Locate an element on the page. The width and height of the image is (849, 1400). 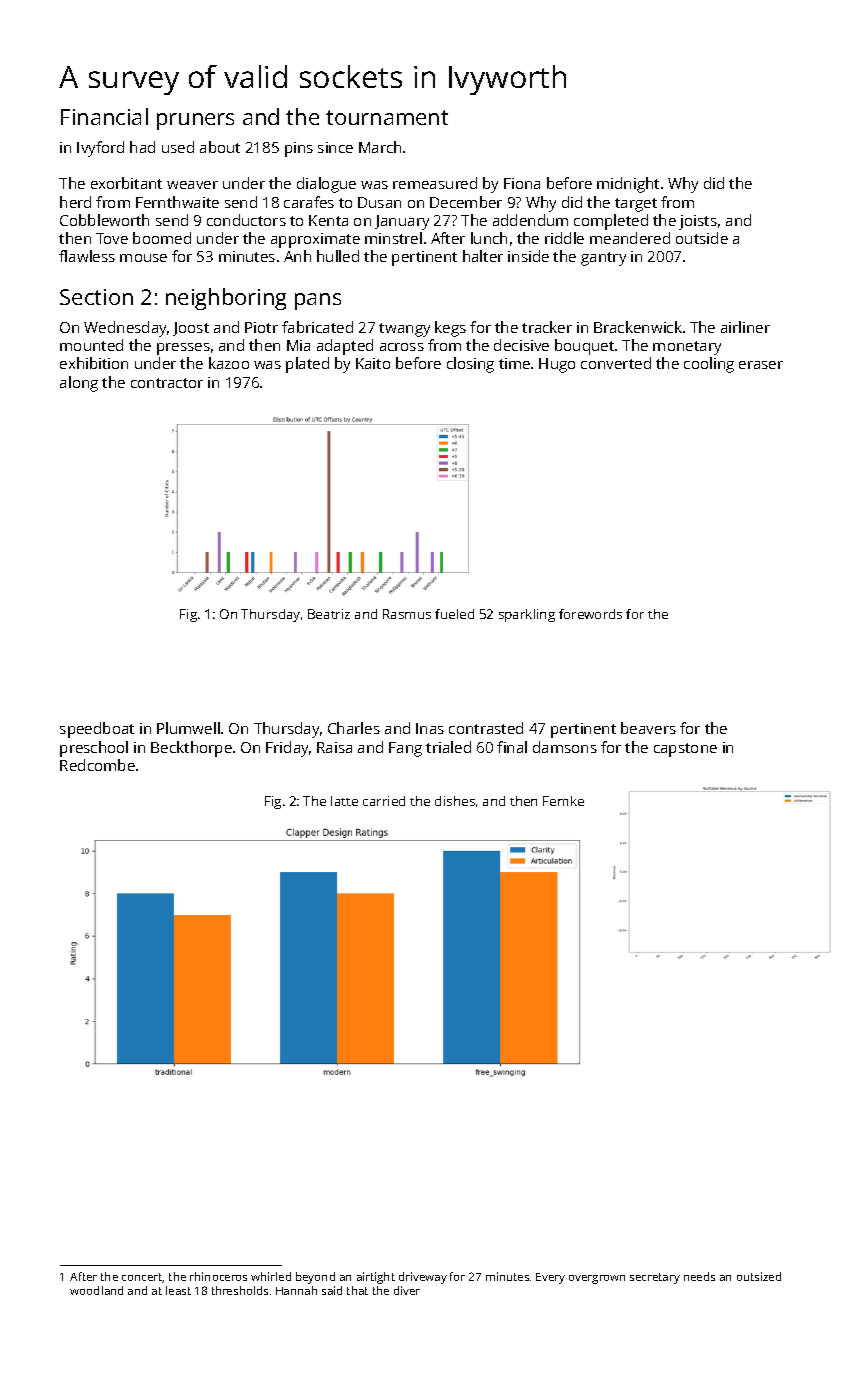
concert is located at coordinates (142, 1278).
